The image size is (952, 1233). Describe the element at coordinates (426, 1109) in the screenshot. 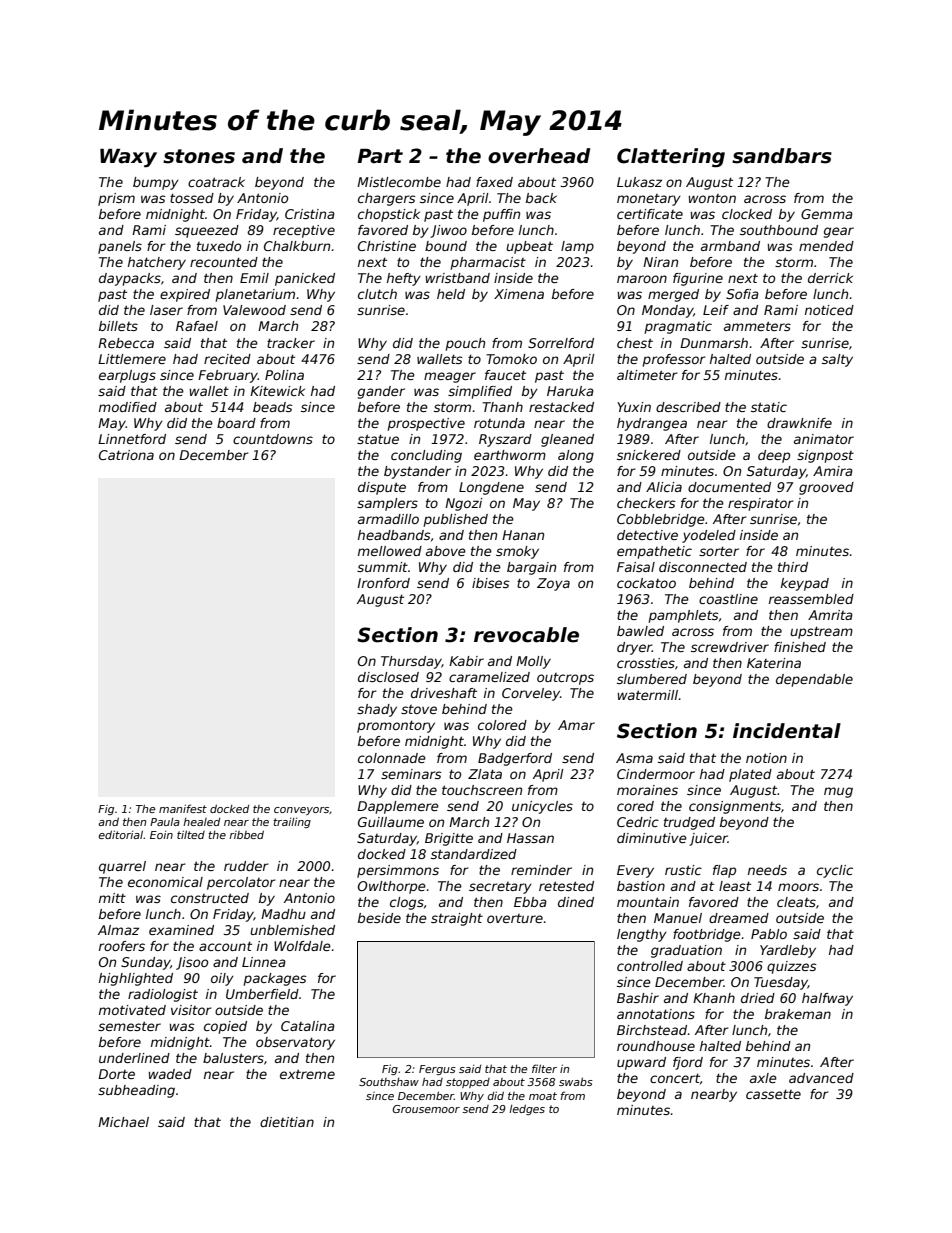

I see `Grousemoor` at that location.
